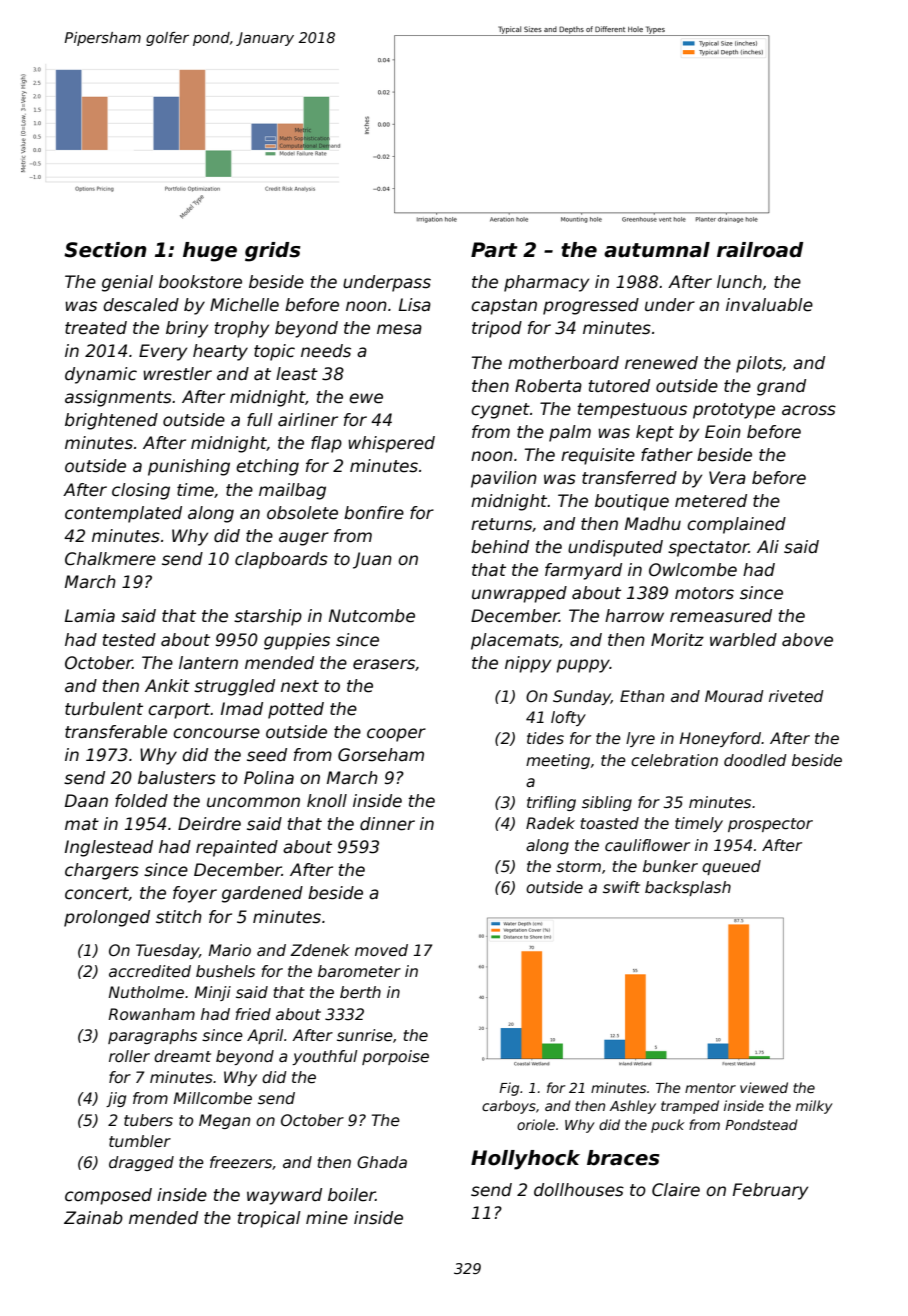 Image resolution: width=908 pixels, height=1316 pixels. I want to click on tramped, so click(690, 1107).
